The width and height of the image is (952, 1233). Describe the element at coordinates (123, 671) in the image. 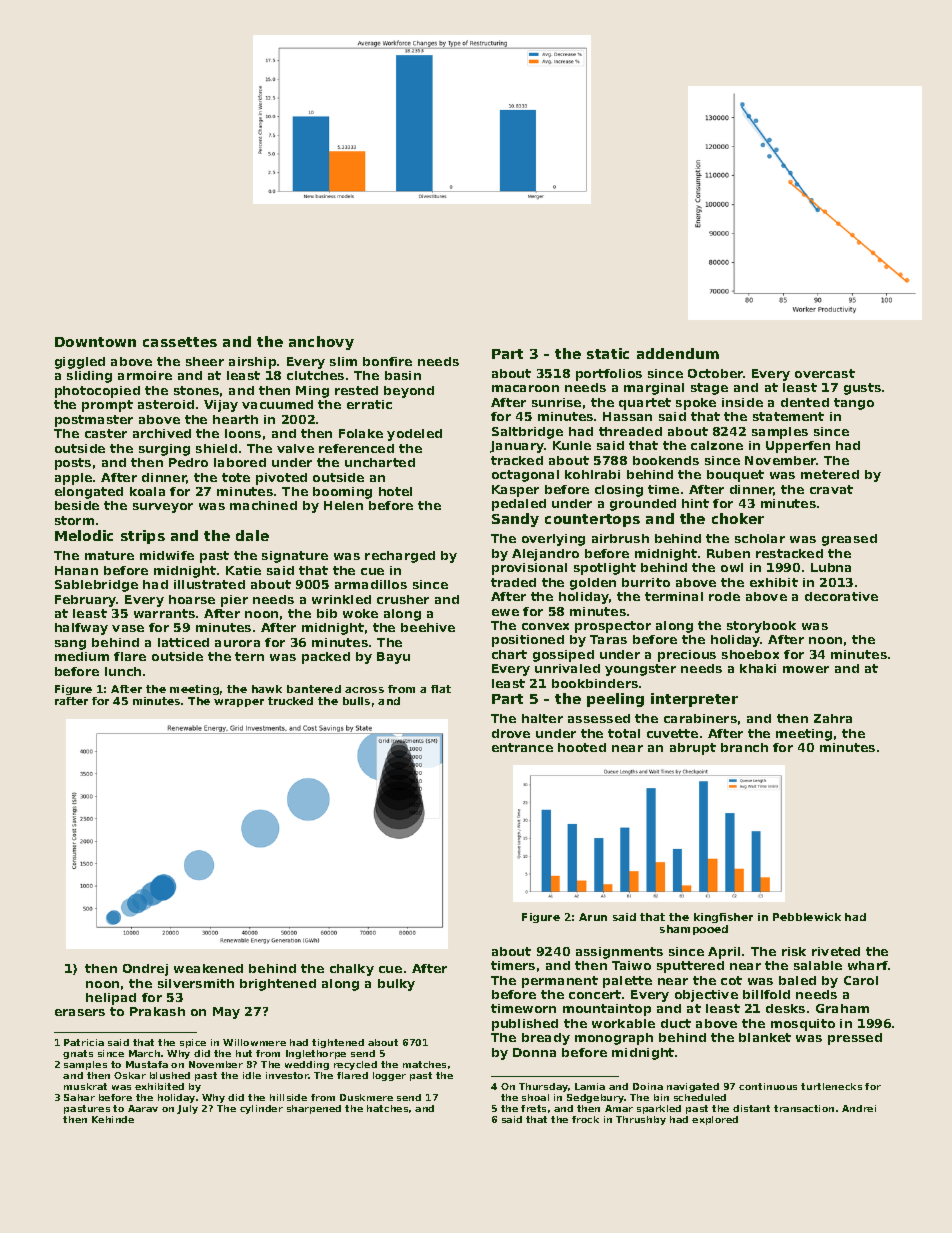

I see `lunch` at that location.
